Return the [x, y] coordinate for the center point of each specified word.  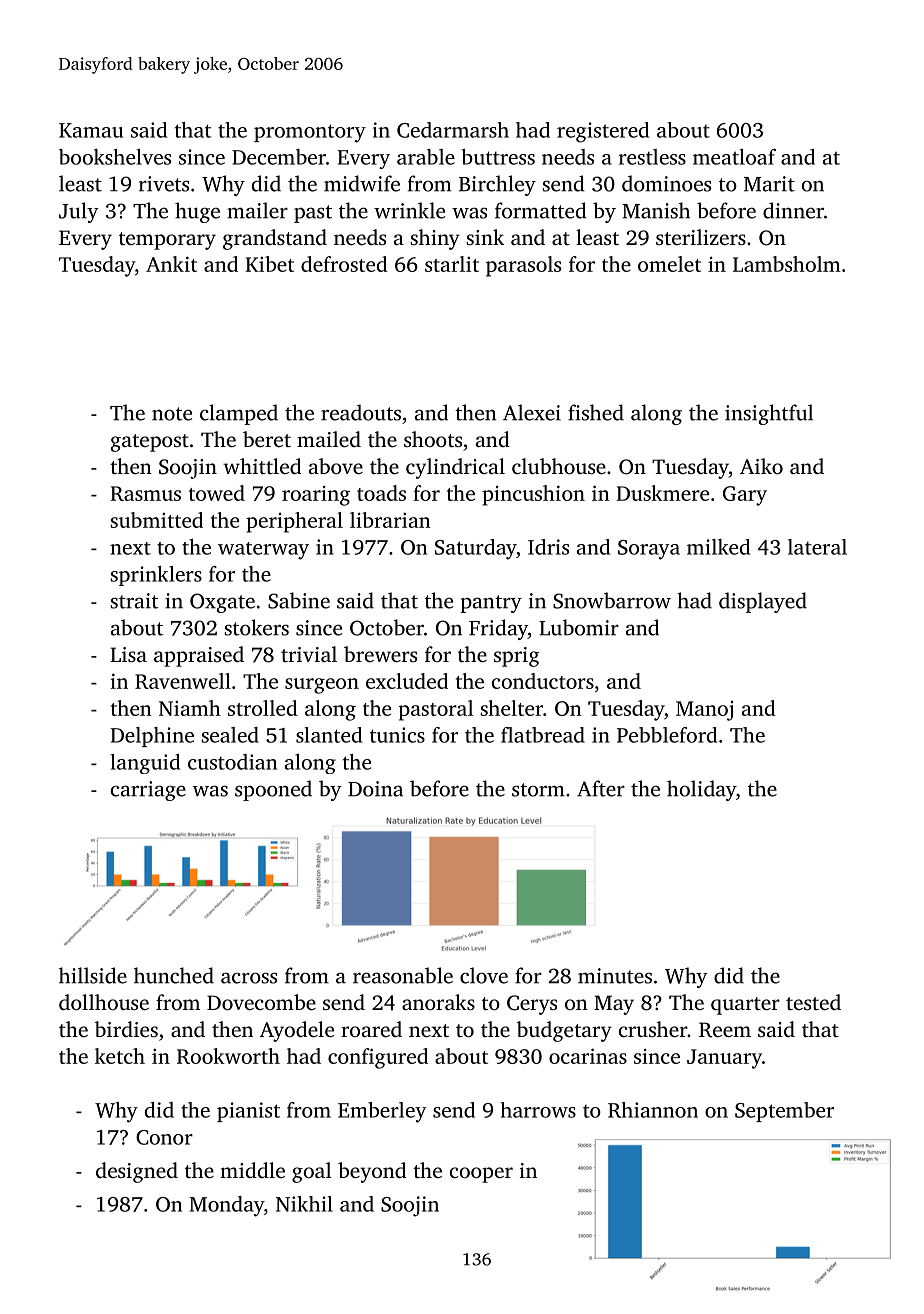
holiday [701, 790]
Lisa [128, 654]
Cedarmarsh [453, 130]
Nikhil [304, 1204]
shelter [511, 708]
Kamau [91, 130]
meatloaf [734, 157]
